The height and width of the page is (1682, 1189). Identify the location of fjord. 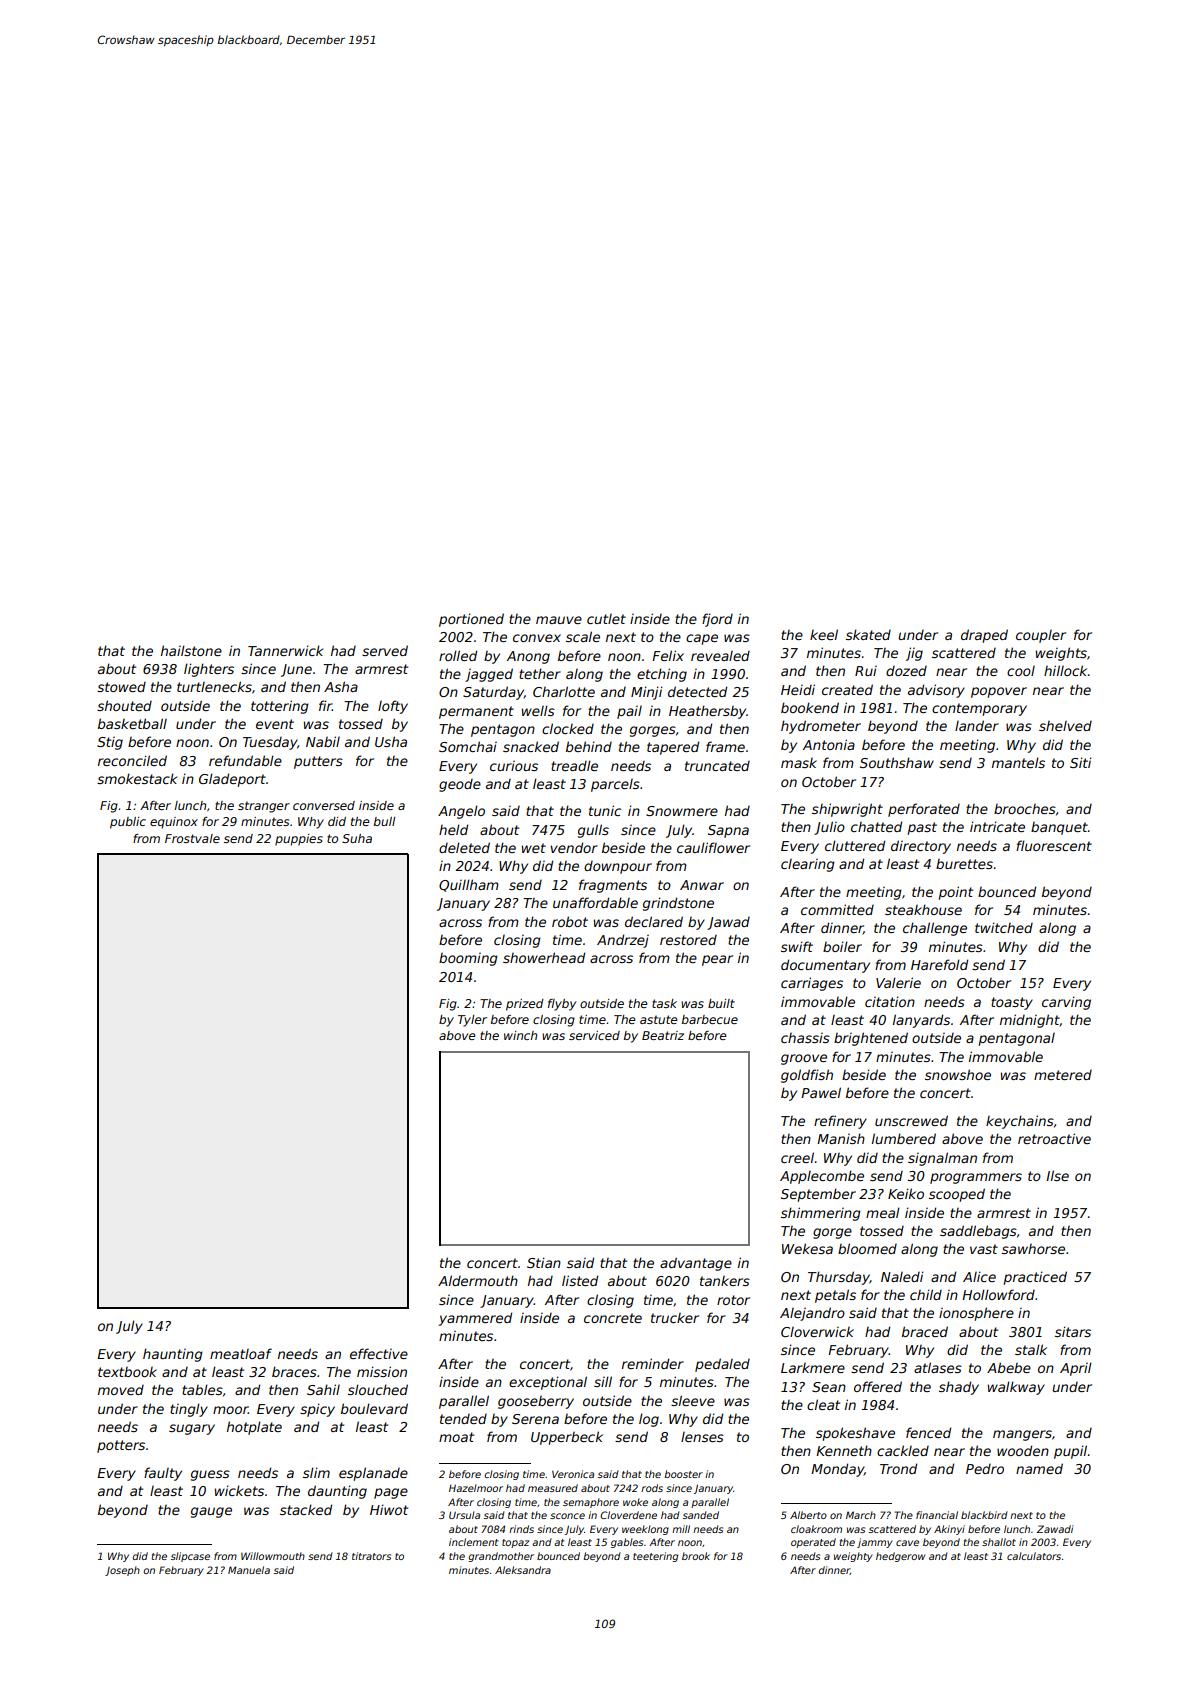
(717, 620).
